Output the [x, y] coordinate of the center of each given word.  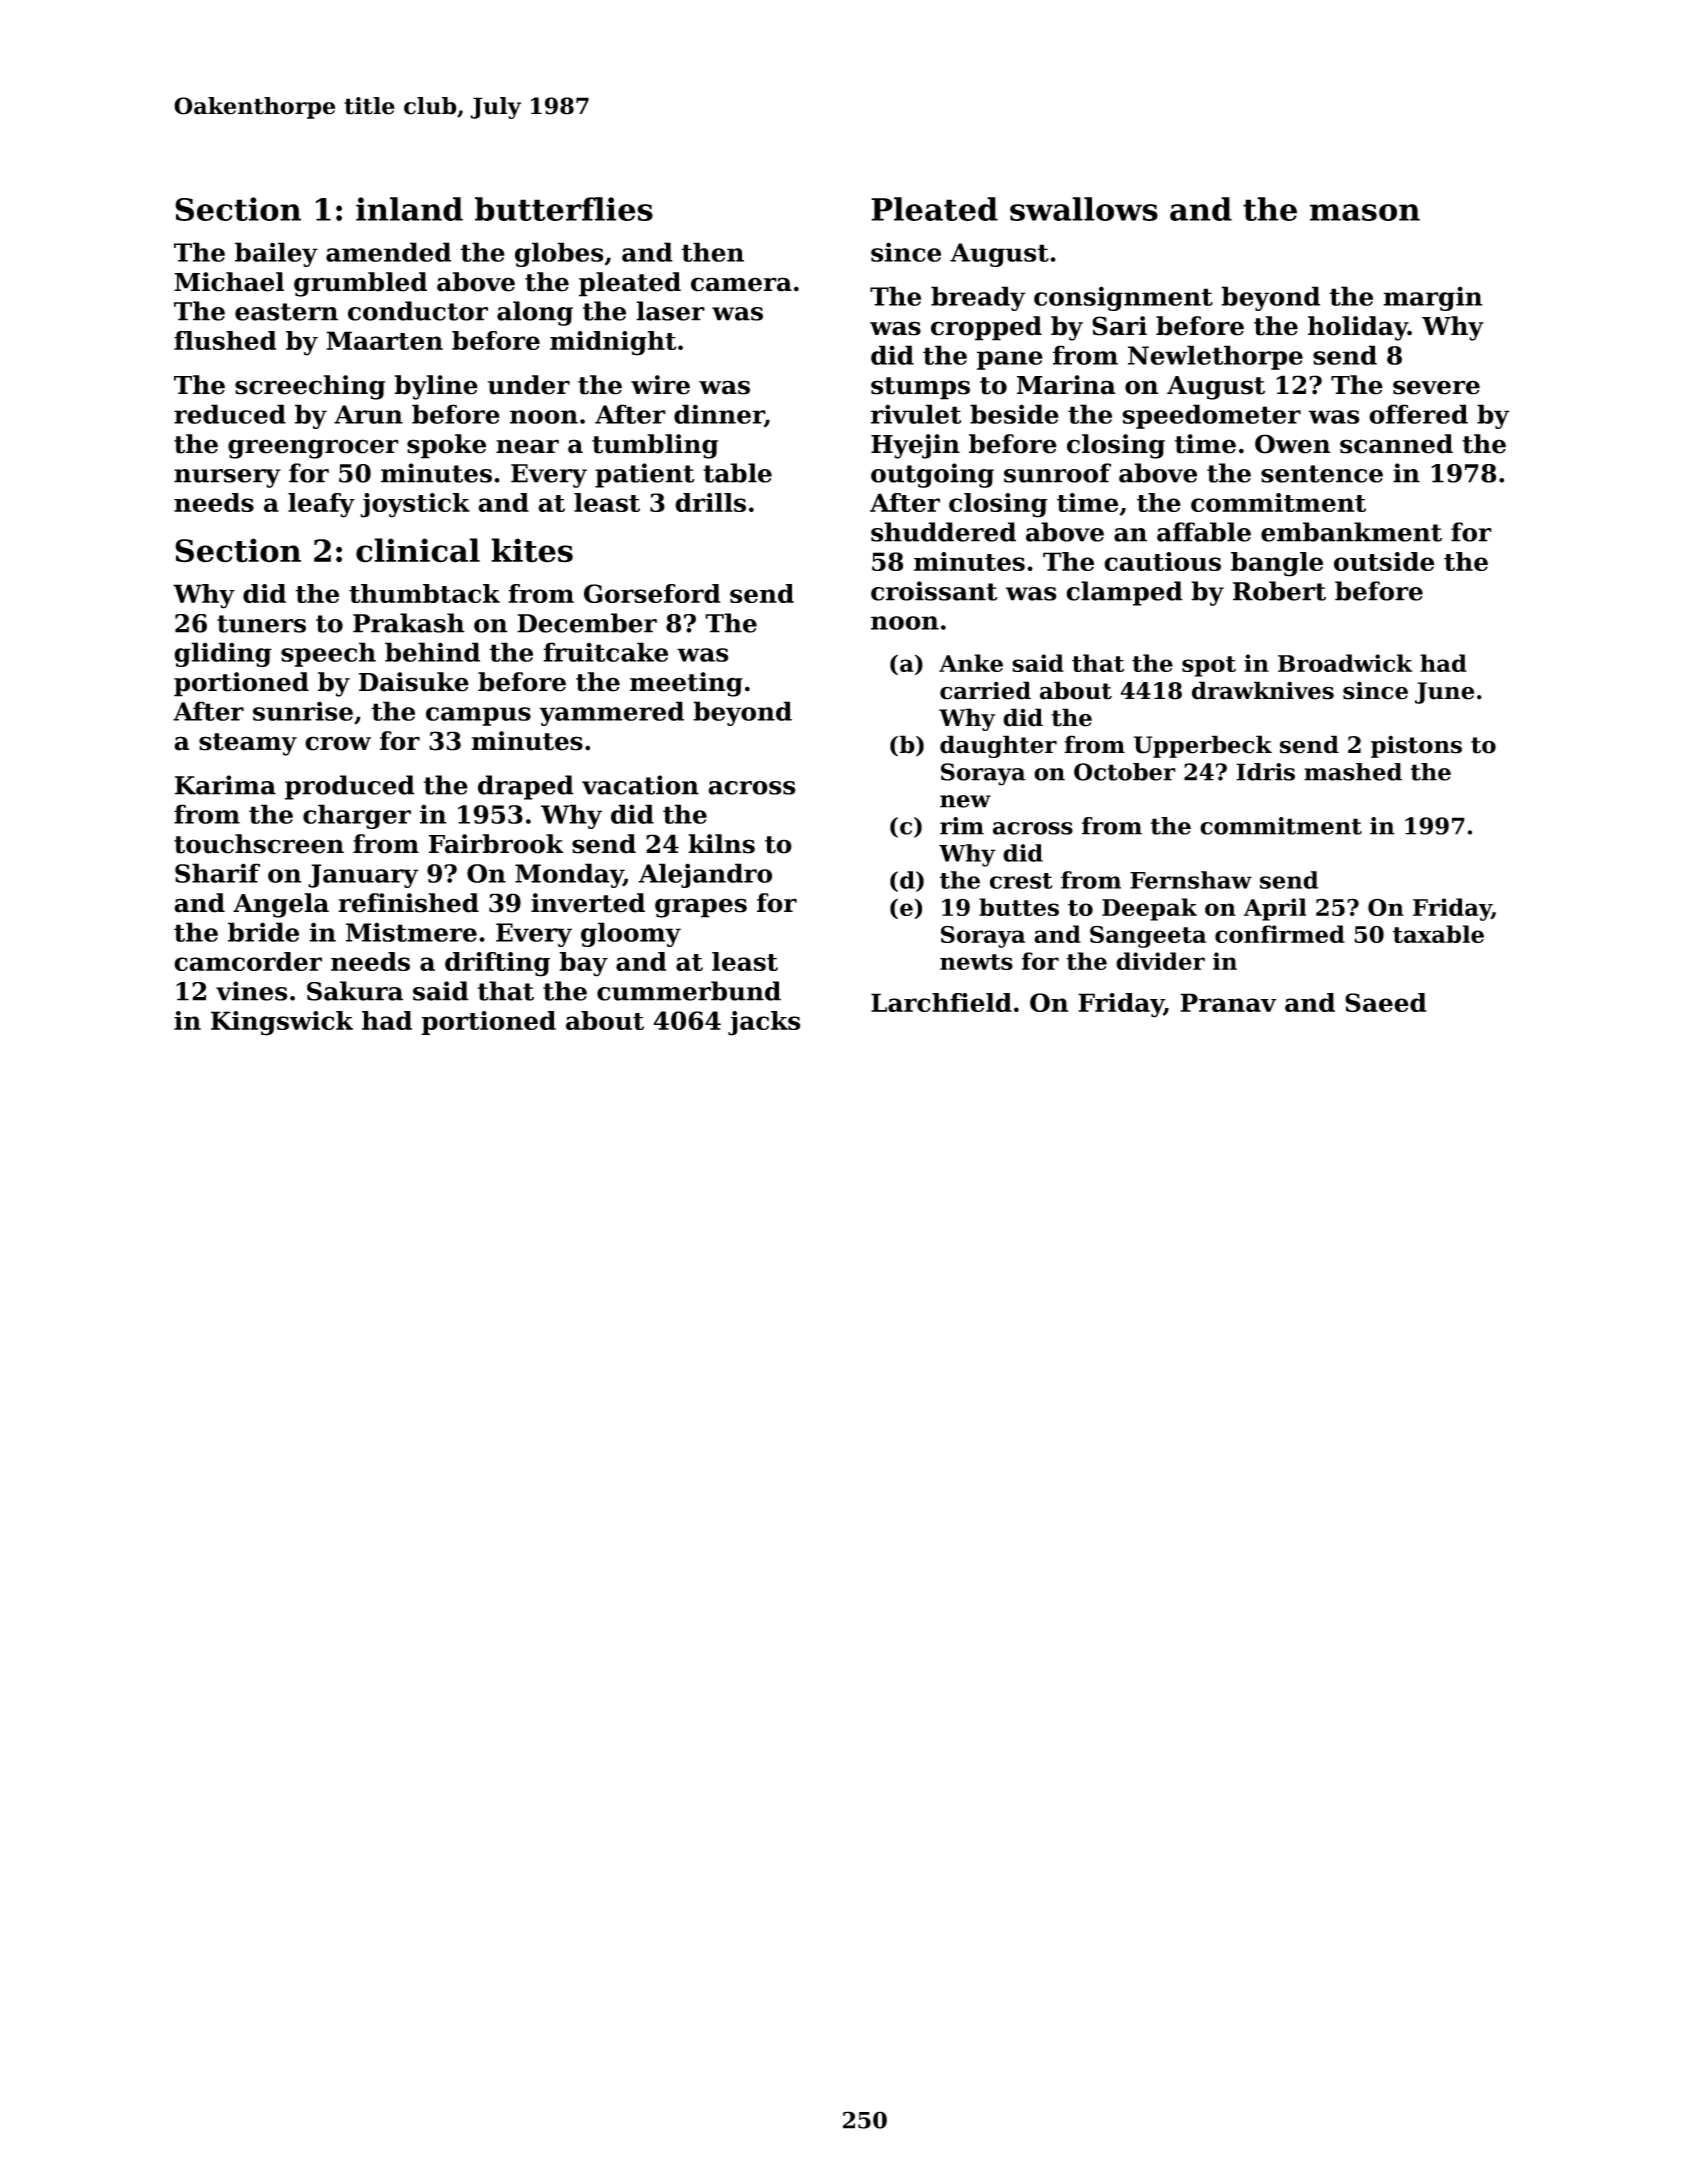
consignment [1123, 298]
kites [532, 550]
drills [710, 502]
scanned [1396, 444]
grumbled [360, 284]
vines [252, 991]
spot [1209, 666]
